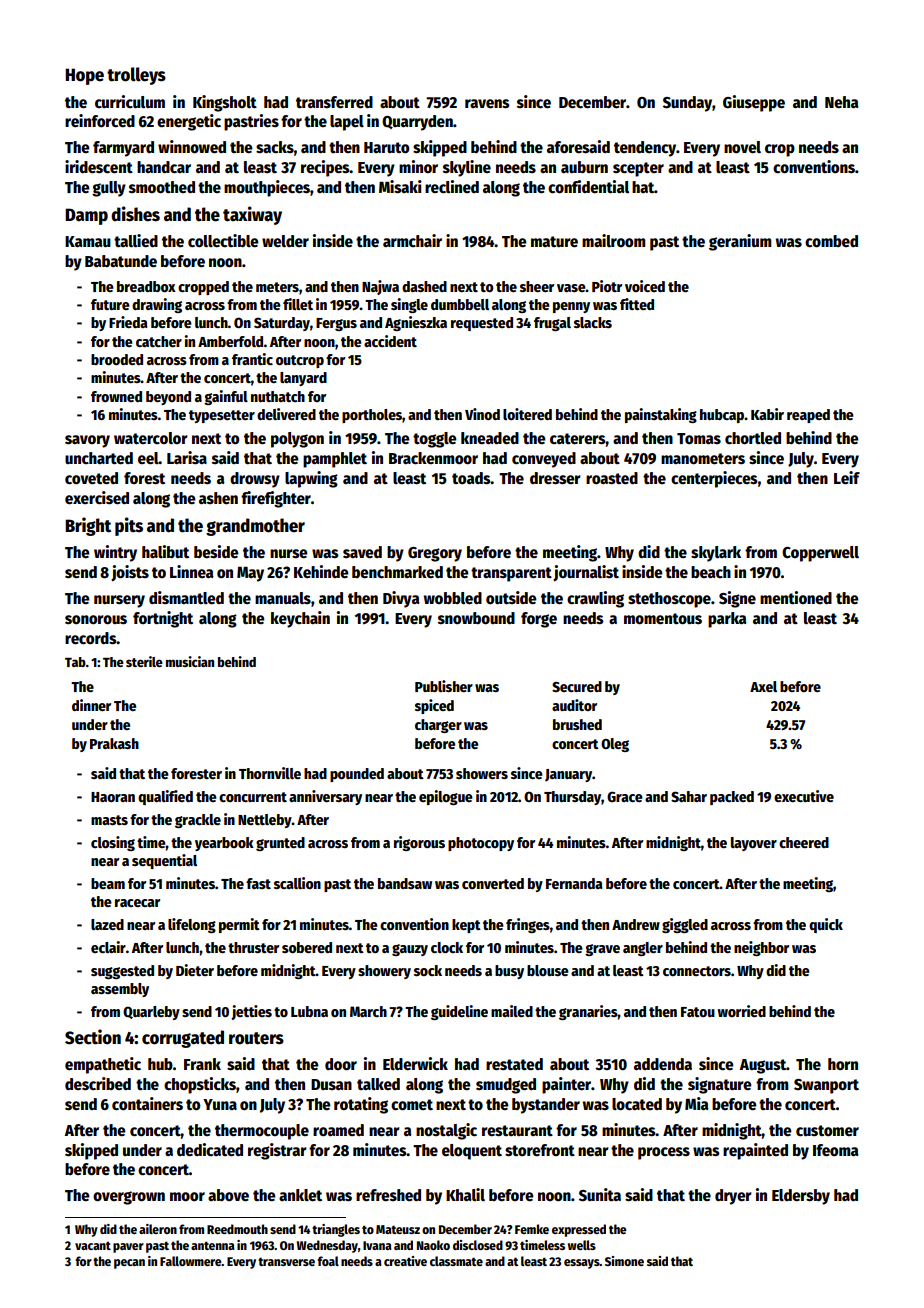 The width and height of the screenshot is (924, 1308). Describe the element at coordinates (129, 1264) in the screenshot. I see `pecan` at that location.
